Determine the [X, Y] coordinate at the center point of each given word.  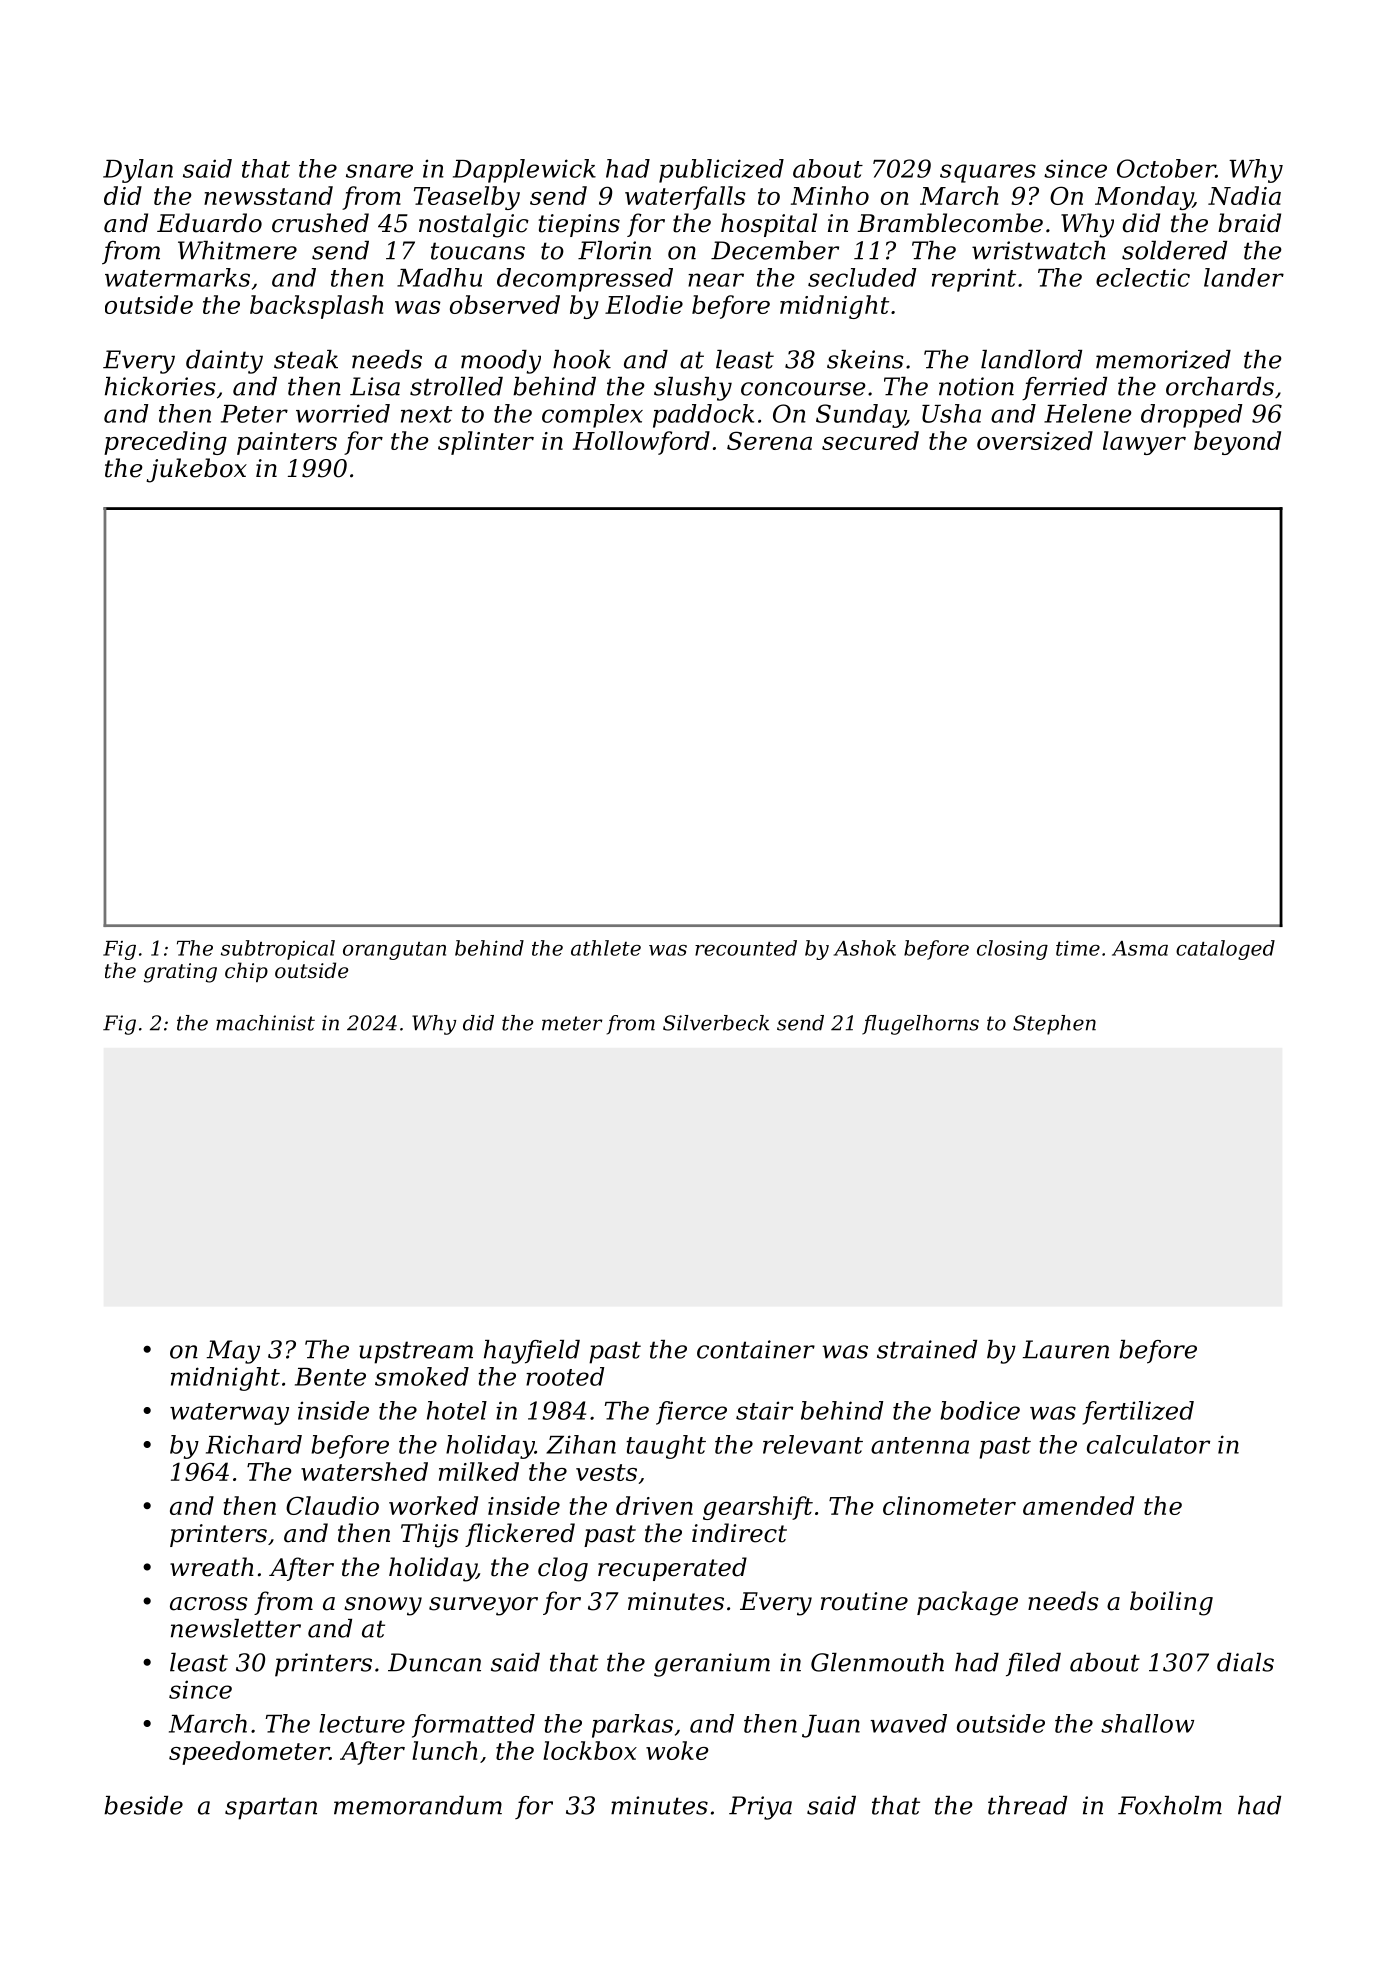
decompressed [585, 280]
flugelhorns [920, 1025]
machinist [265, 1023]
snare [379, 171]
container [756, 1349]
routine [864, 1601]
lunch [444, 1750]
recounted [746, 948]
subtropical [278, 950]
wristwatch [1039, 250]
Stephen [1054, 1025]
